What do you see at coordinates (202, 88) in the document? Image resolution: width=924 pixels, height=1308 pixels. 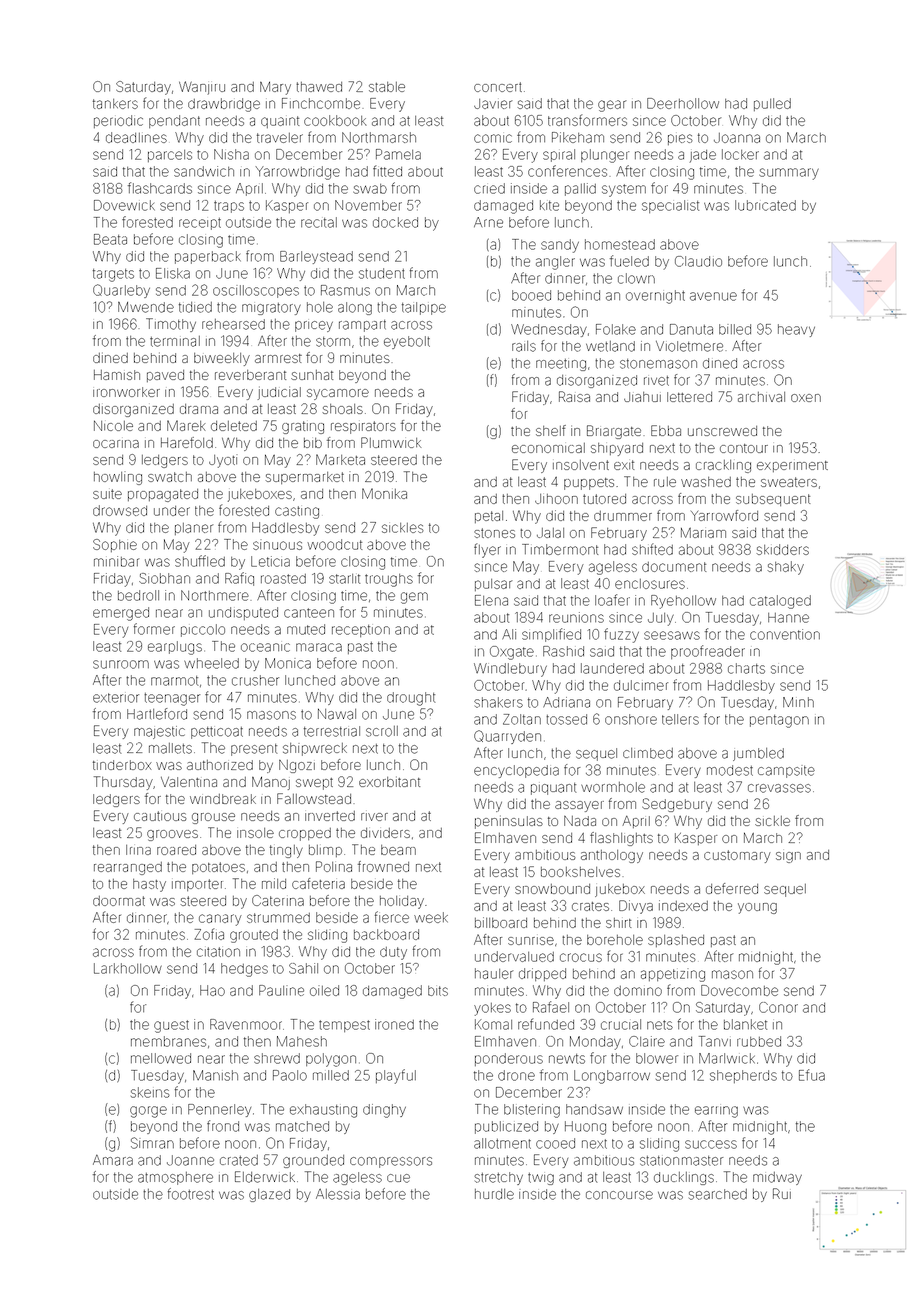 I see `Wanjiru` at bounding box center [202, 88].
